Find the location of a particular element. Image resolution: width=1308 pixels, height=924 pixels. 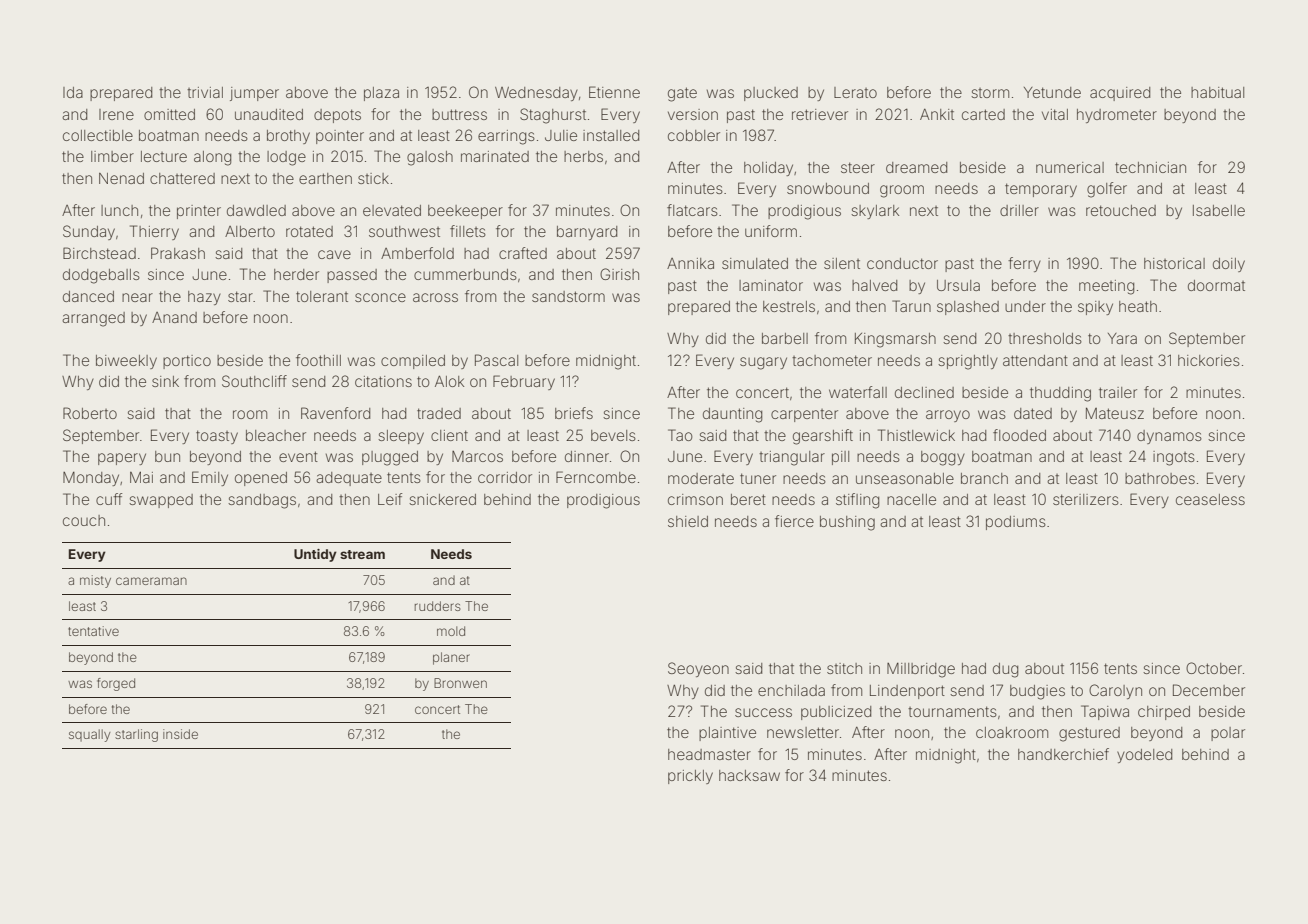

rudders is located at coordinates (438, 606).
